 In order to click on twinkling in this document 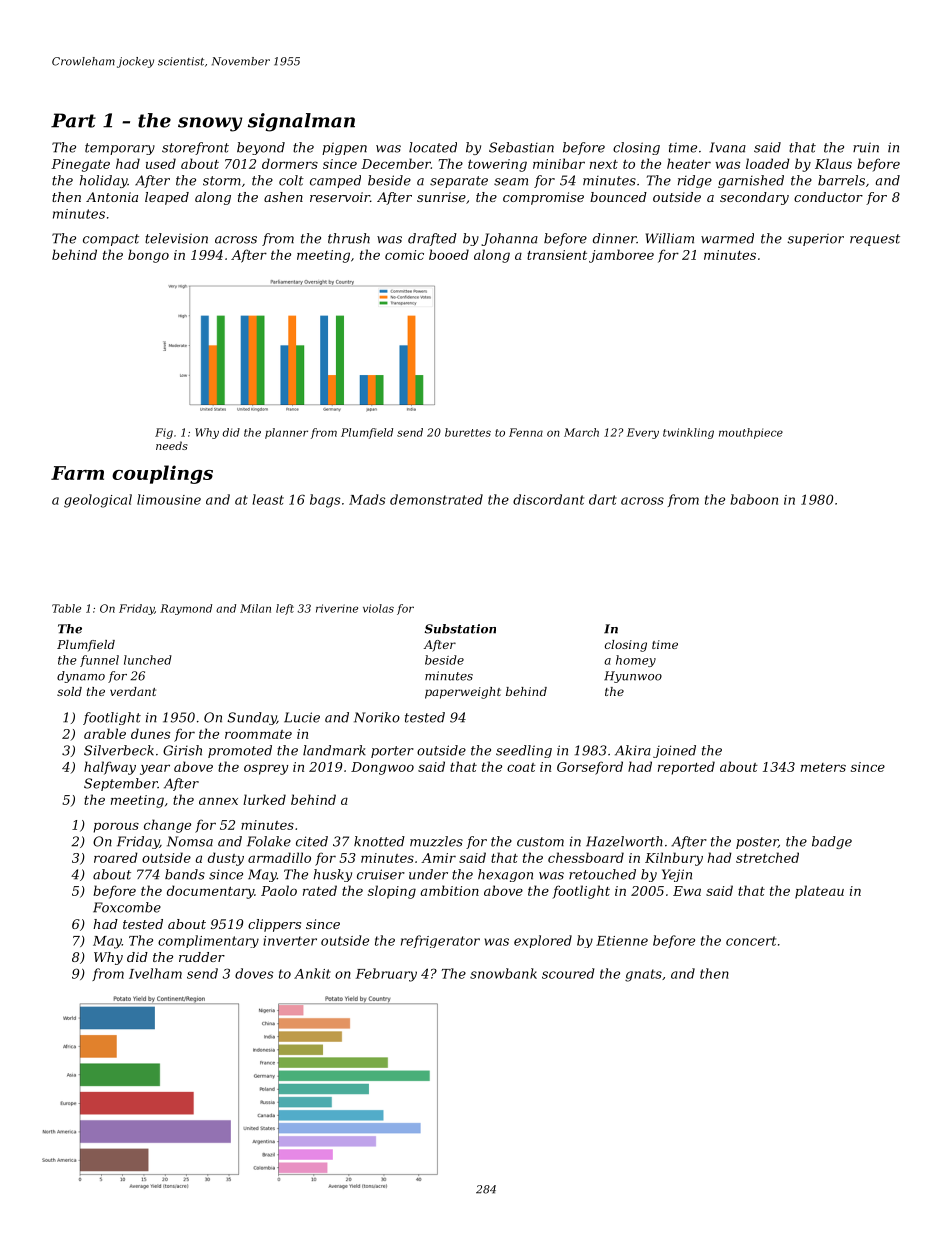, I will do `click(688, 433)`.
